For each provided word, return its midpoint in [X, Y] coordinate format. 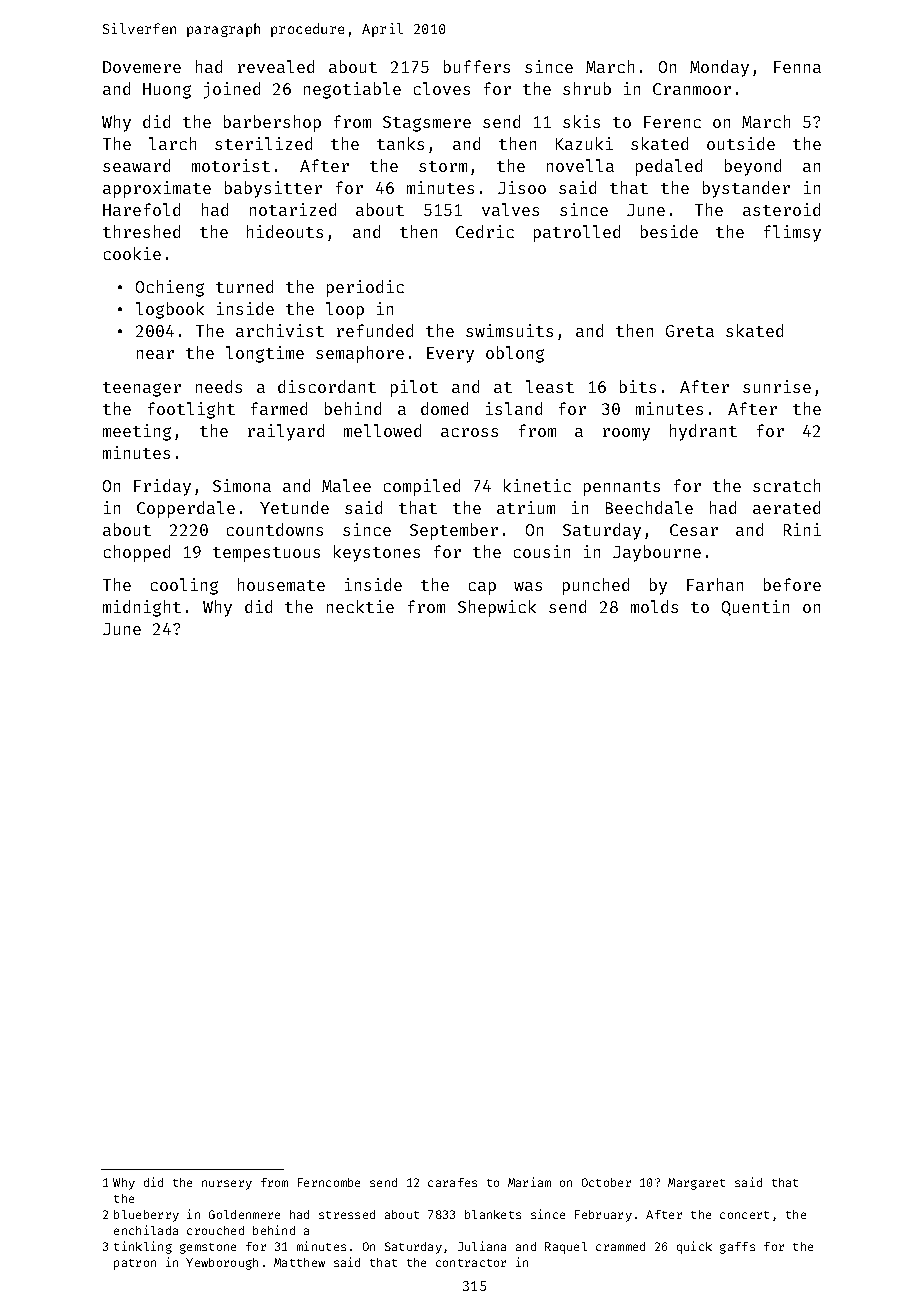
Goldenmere [244, 1214]
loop [345, 310]
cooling [184, 586]
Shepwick [497, 608]
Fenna [797, 67]
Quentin [755, 608]
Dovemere [142, 67]
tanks [400, 143]
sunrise [777, 386]
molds [654, 606]
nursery [227, 1185]
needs [219, 386]
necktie [360, 606]
